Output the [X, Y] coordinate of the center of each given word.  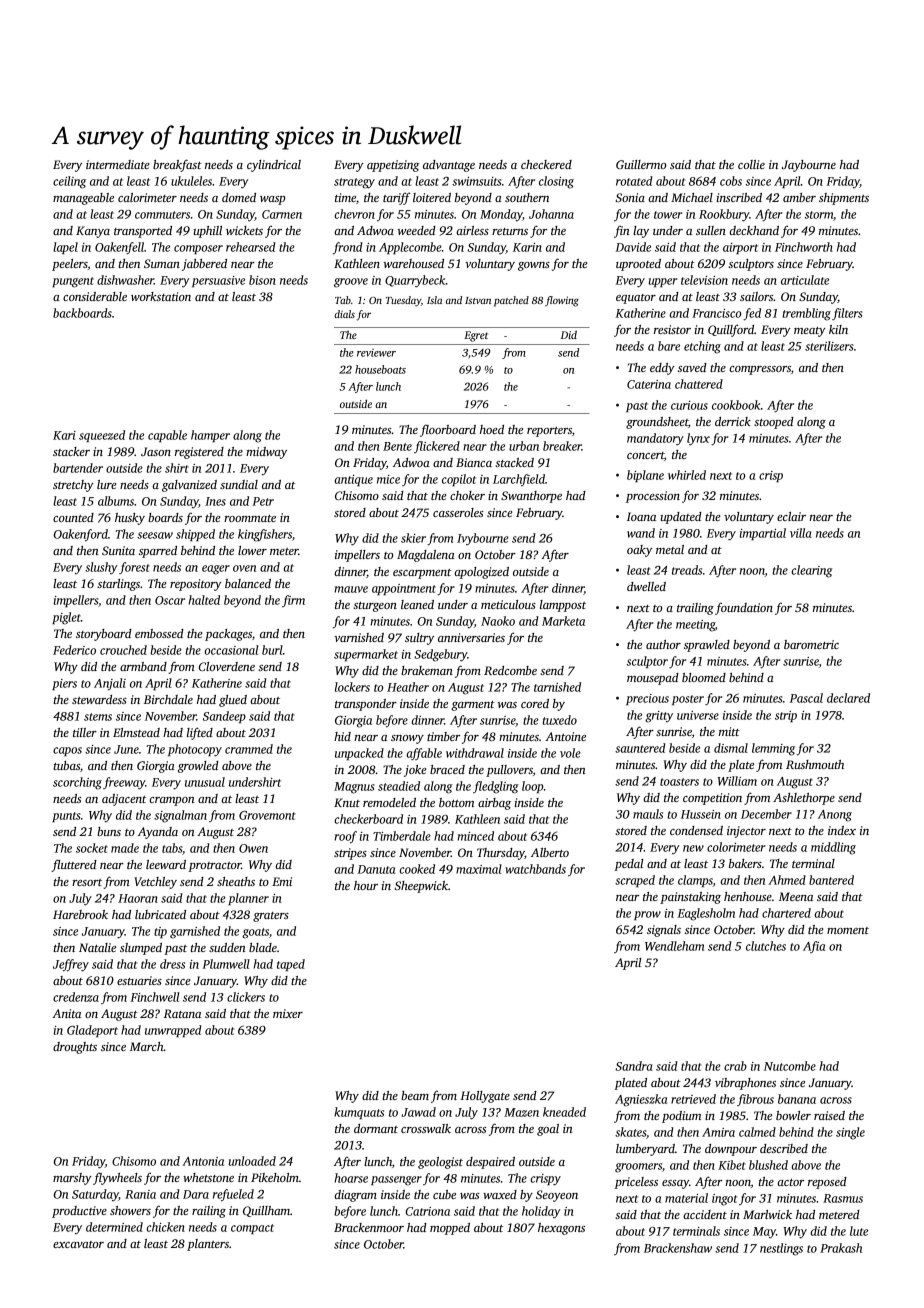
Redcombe [510, 670]
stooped [774, 423]
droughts [75, 1048]
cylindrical [274, 166]
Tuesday [403, 301]
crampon [172, 801]
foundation [744, 609]
